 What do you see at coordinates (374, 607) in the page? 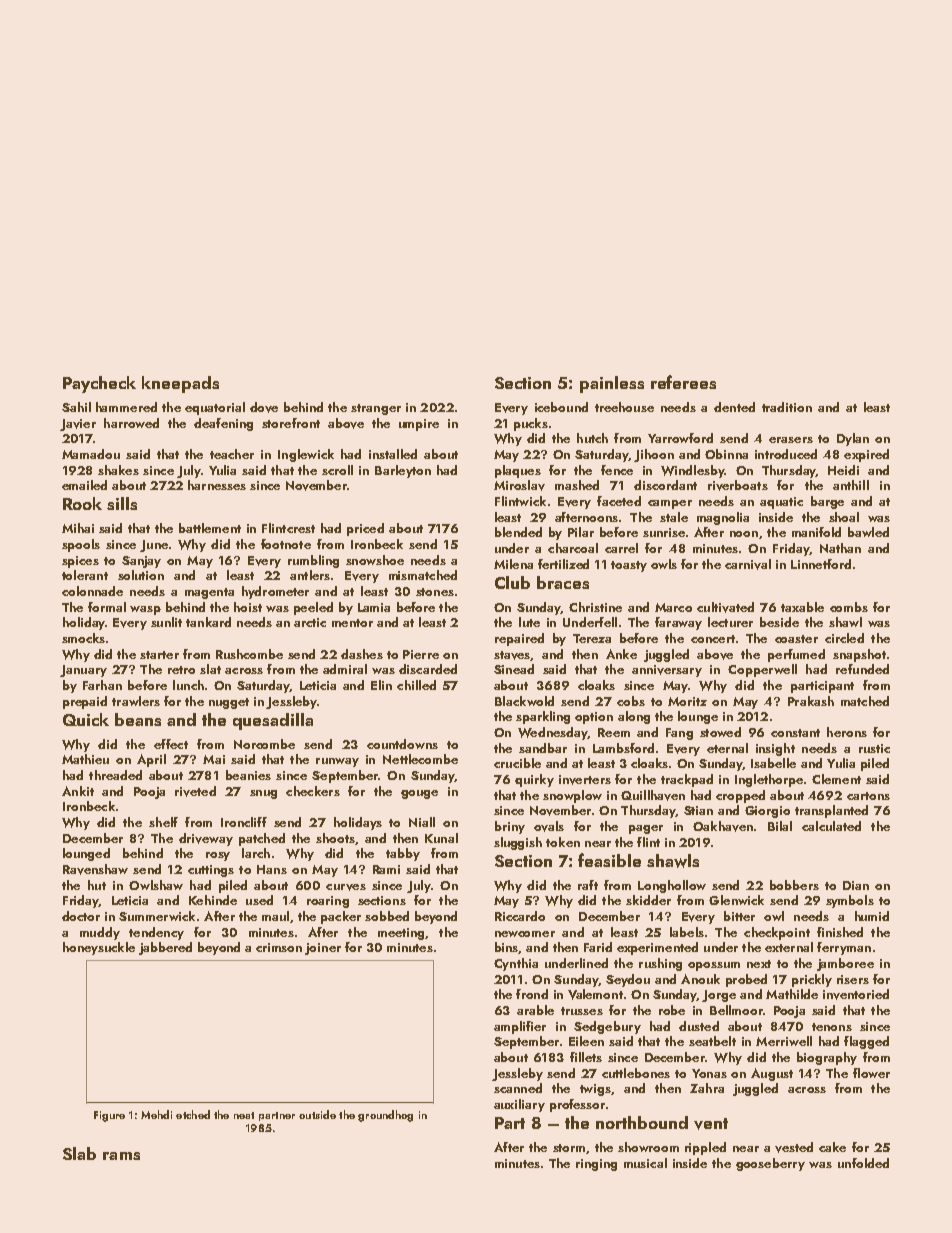
I see `Lamia` at bounding box center [374, 607].
